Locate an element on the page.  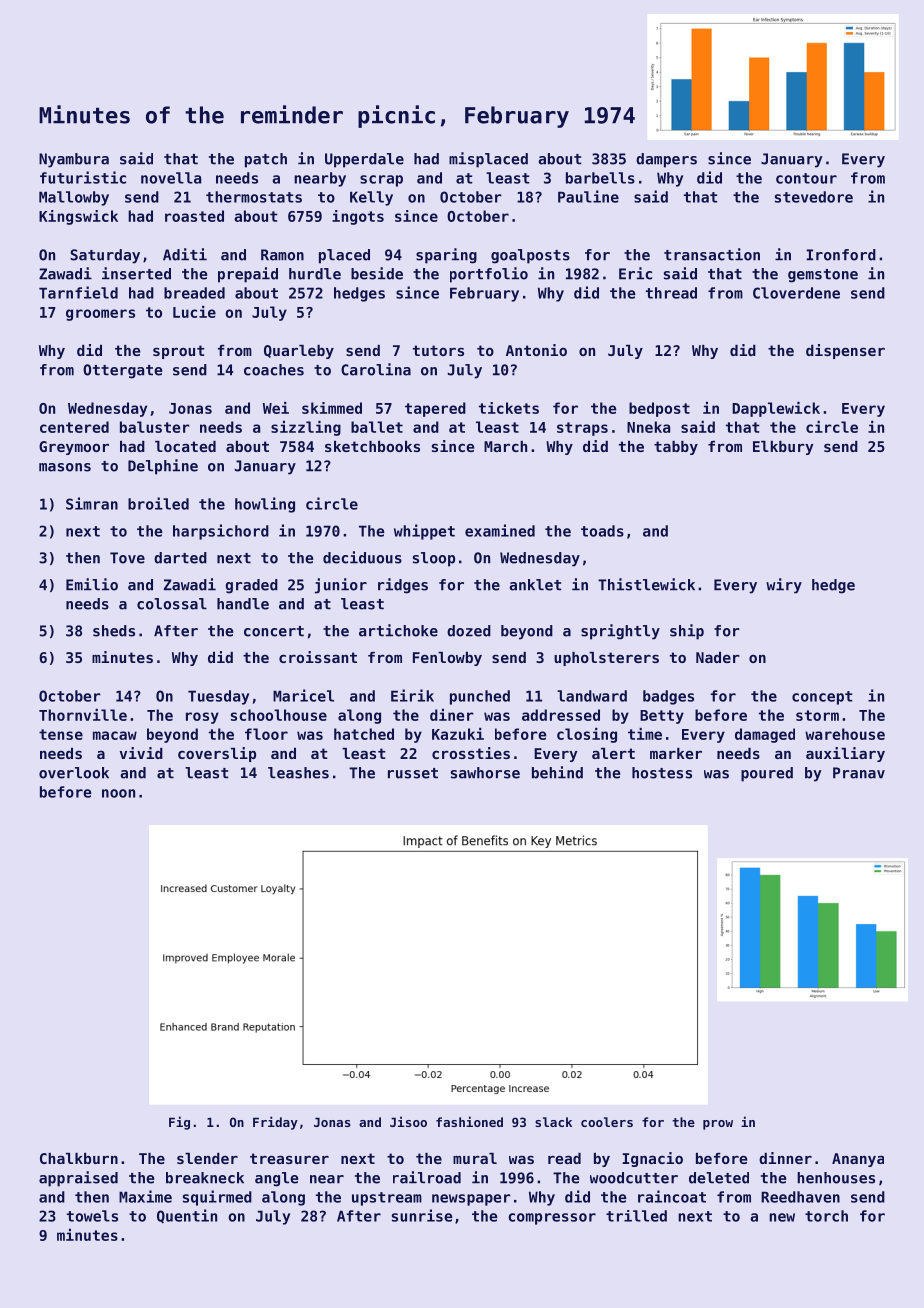
deleted is located at coordinates (719, 1178).
